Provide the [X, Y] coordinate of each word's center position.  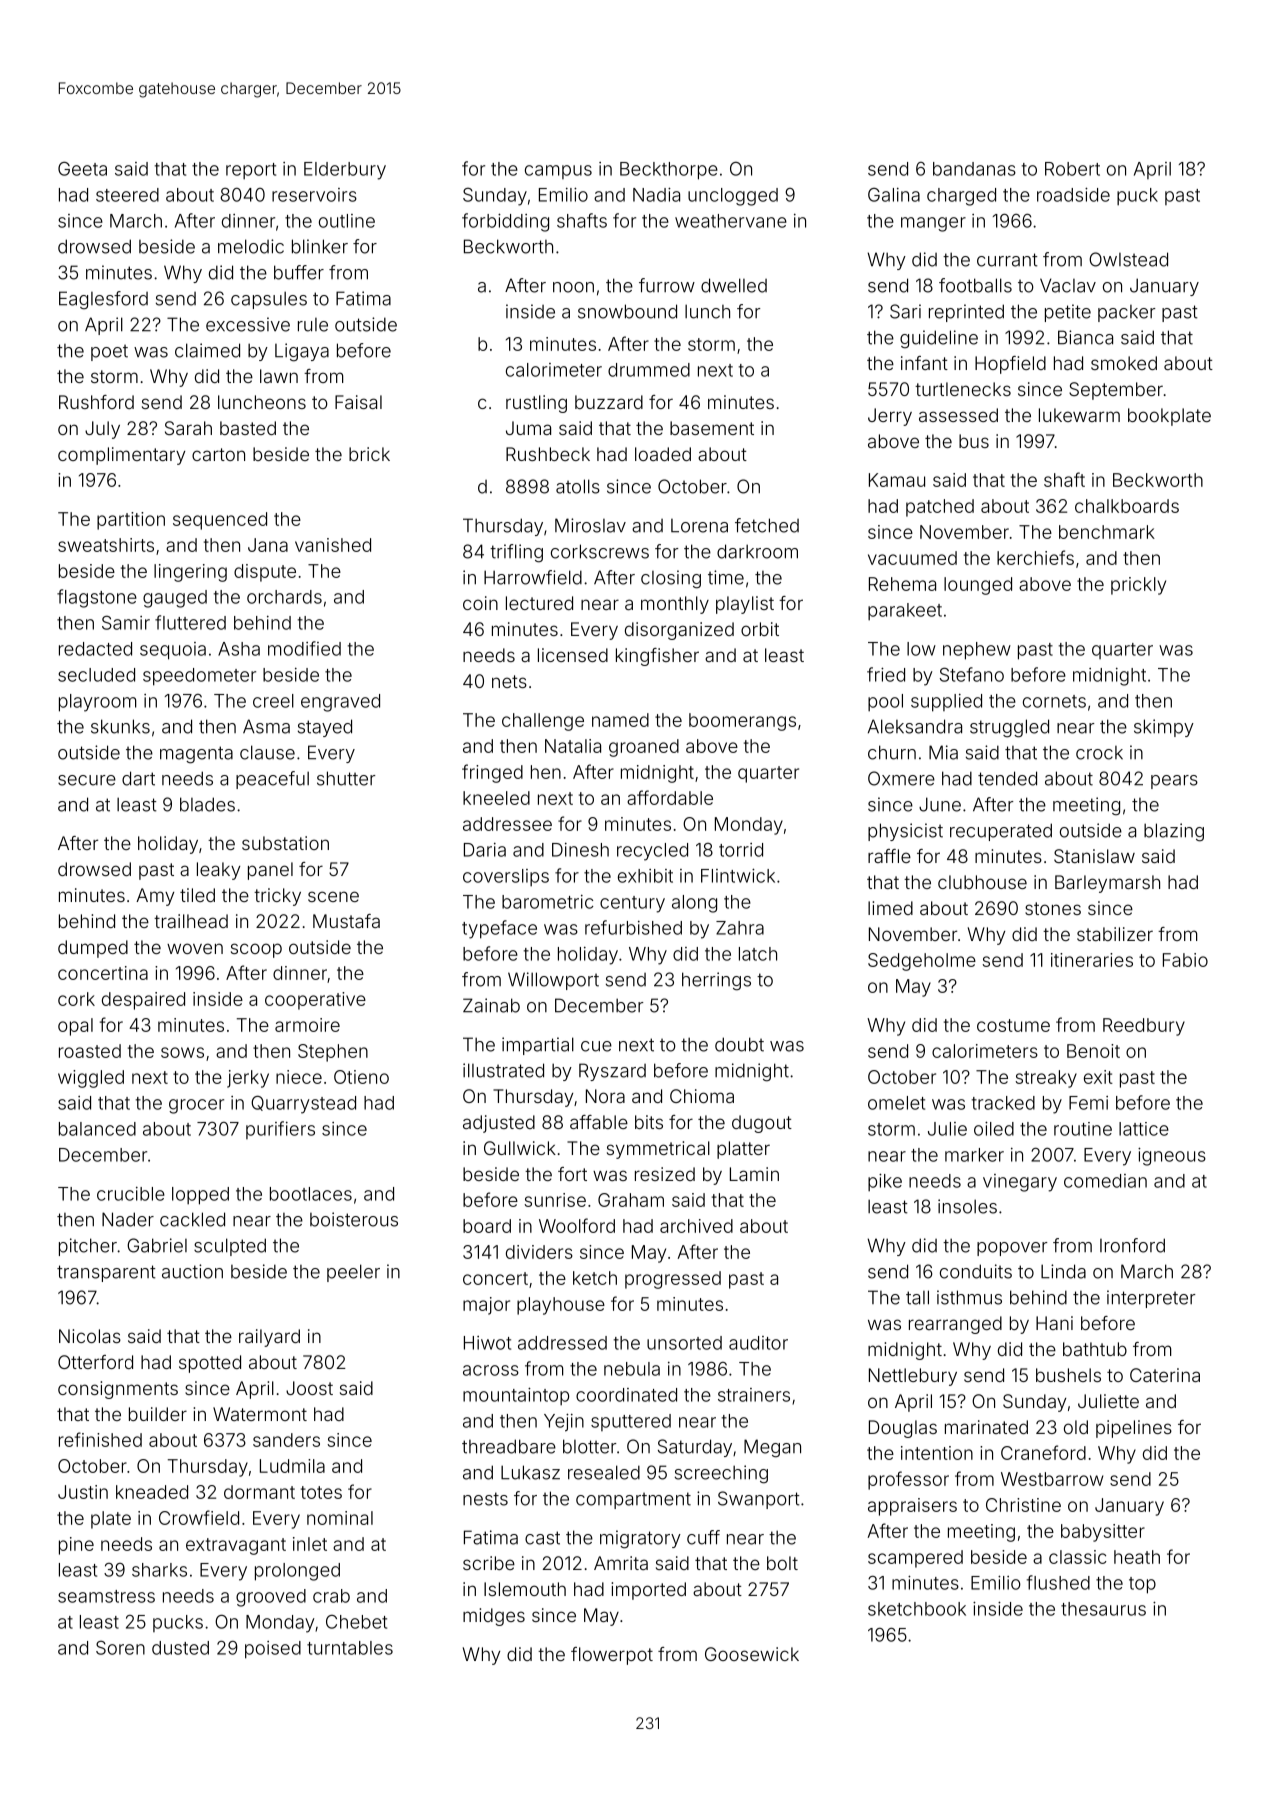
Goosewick [752, 1654]
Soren [120, 1647]
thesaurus [1103, 1609]
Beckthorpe [669, 171]
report [251, 171]
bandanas [974, 169]
